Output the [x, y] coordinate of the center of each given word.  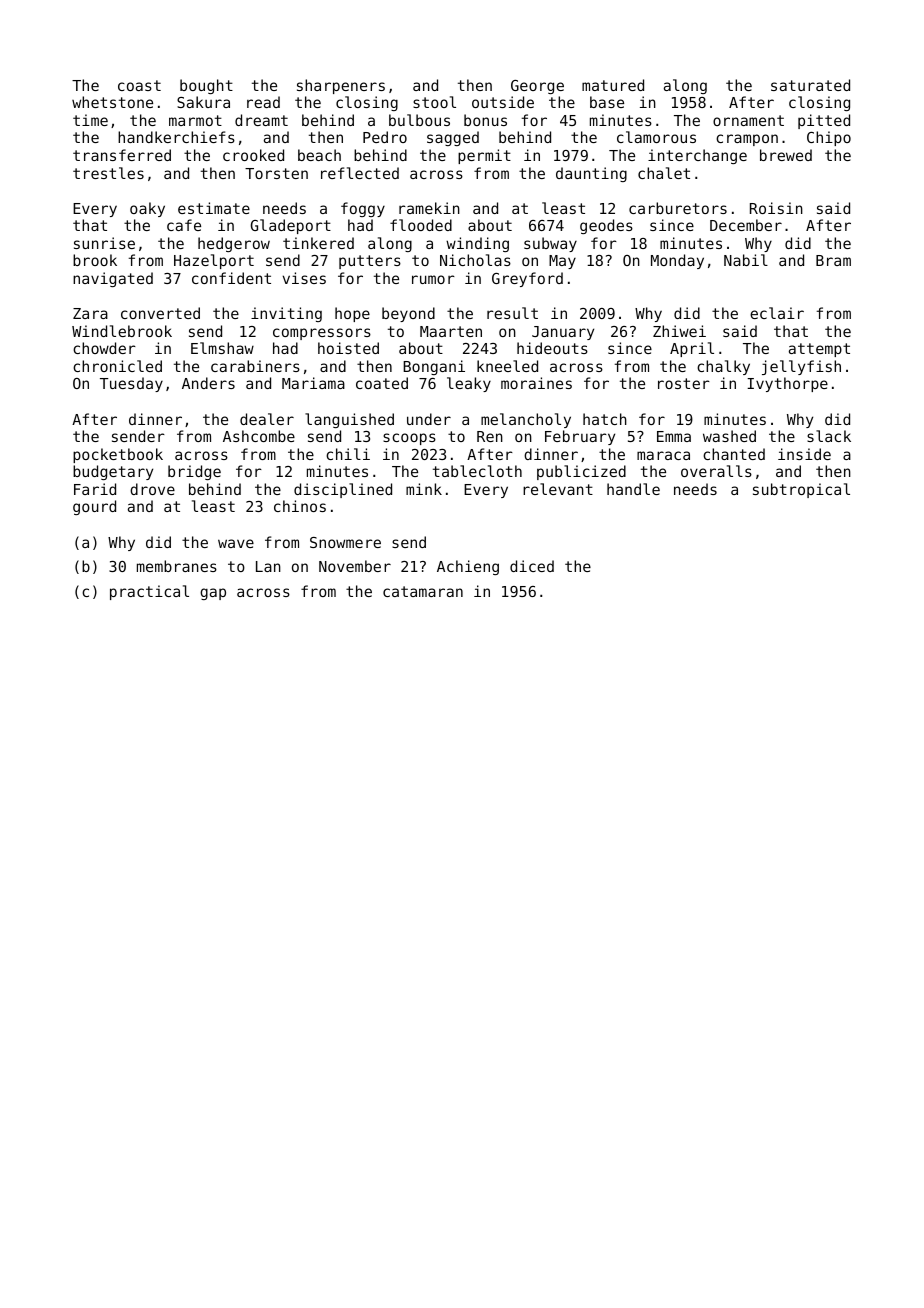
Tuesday [131, 384]
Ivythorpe [787, 384]
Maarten [451, 331]
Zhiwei [679, 331]
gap [213, 594]
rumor [433, 279]
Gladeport [291, 226]
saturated [810, 85]
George [537, 87]
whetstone [112, 102]
